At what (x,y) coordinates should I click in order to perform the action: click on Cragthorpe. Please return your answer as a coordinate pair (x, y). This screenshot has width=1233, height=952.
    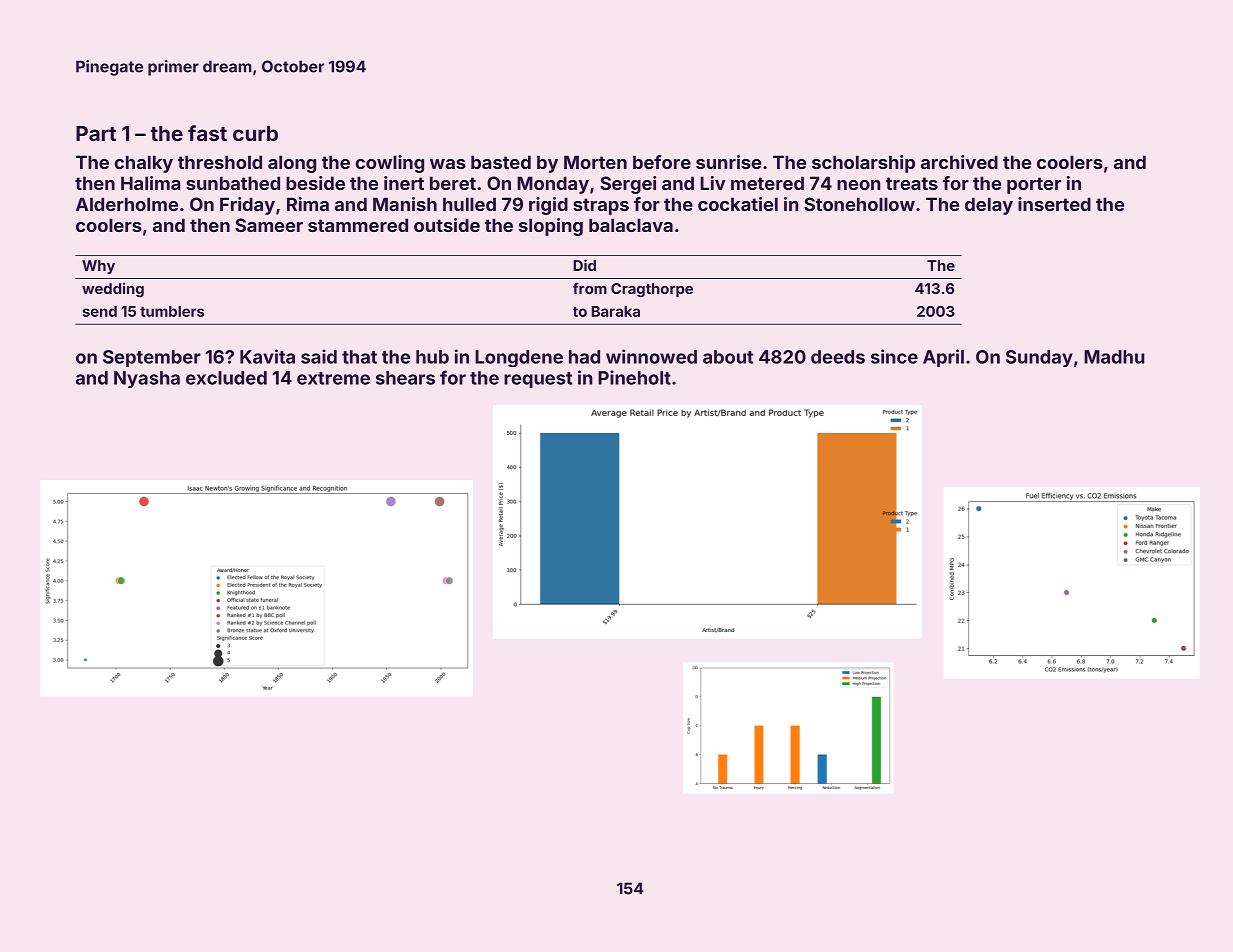
    Looking at the image, I should click on (652, 290).
